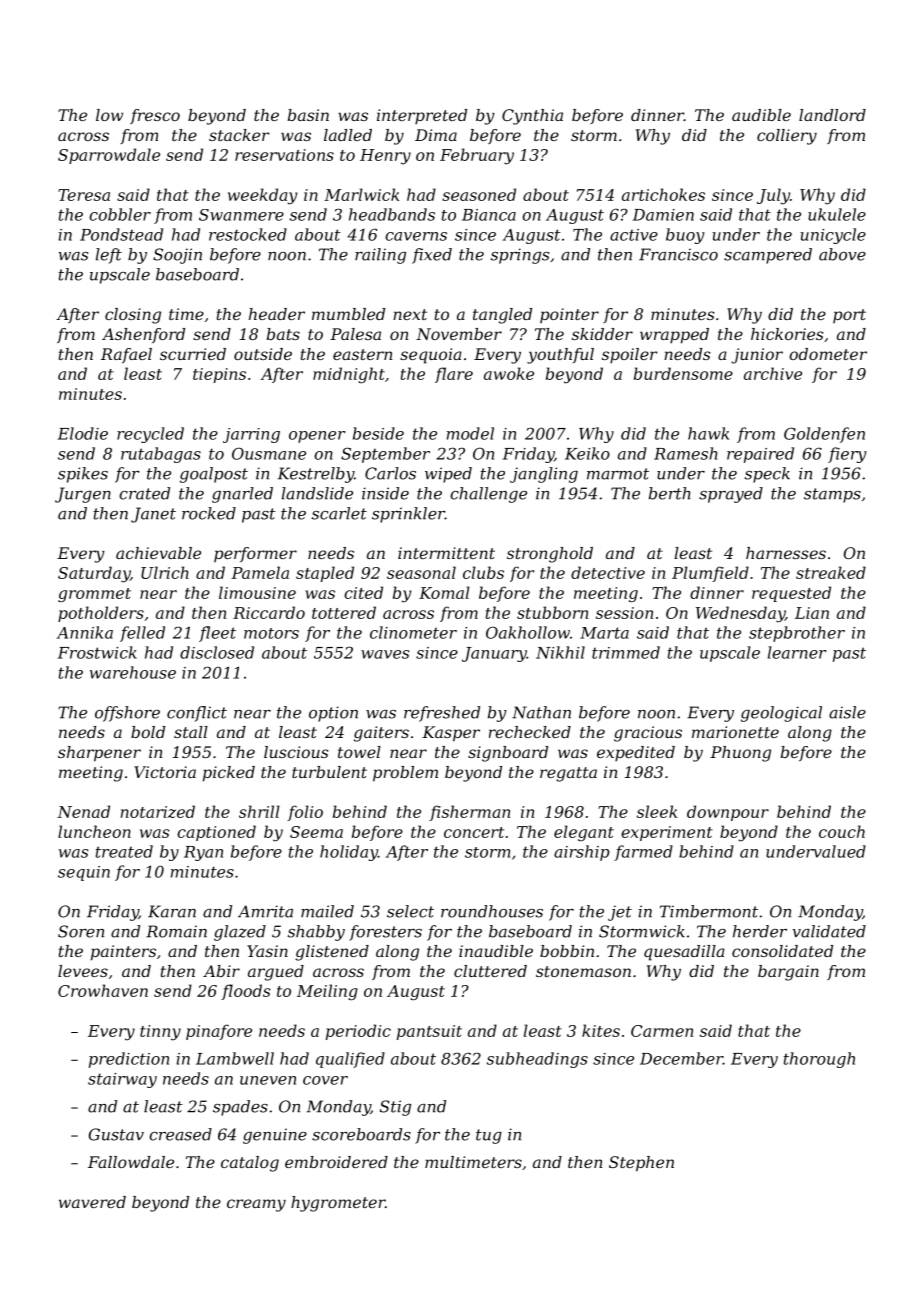 The height and width of the document is (1308, 924). I want to click on Sparrowdale, so click(109, 156).
